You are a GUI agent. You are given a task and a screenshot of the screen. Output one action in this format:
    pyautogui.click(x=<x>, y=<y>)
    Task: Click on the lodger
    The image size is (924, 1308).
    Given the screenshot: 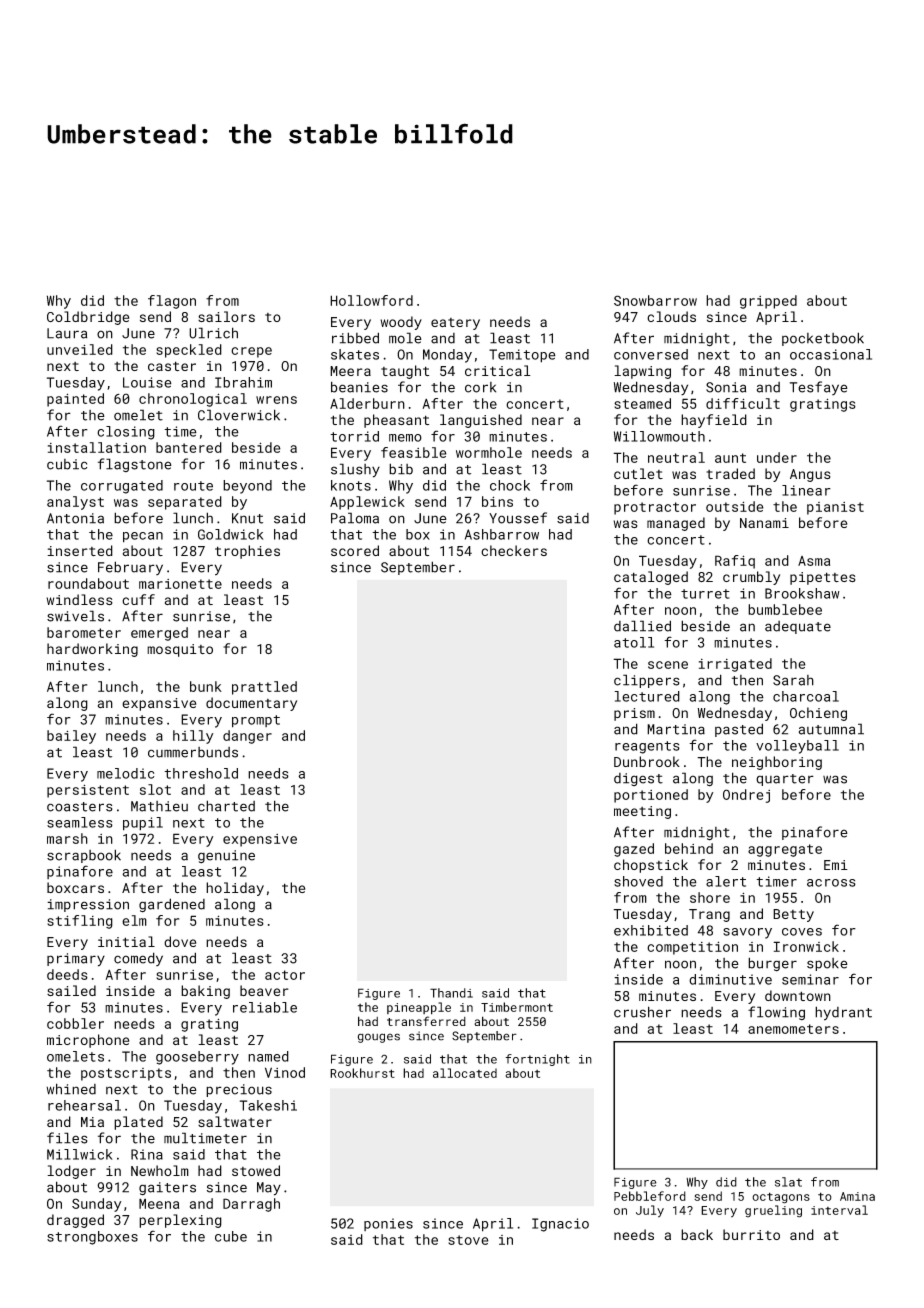 What is the action you would take?
    pyautogui.click(x=71, y=1172)
